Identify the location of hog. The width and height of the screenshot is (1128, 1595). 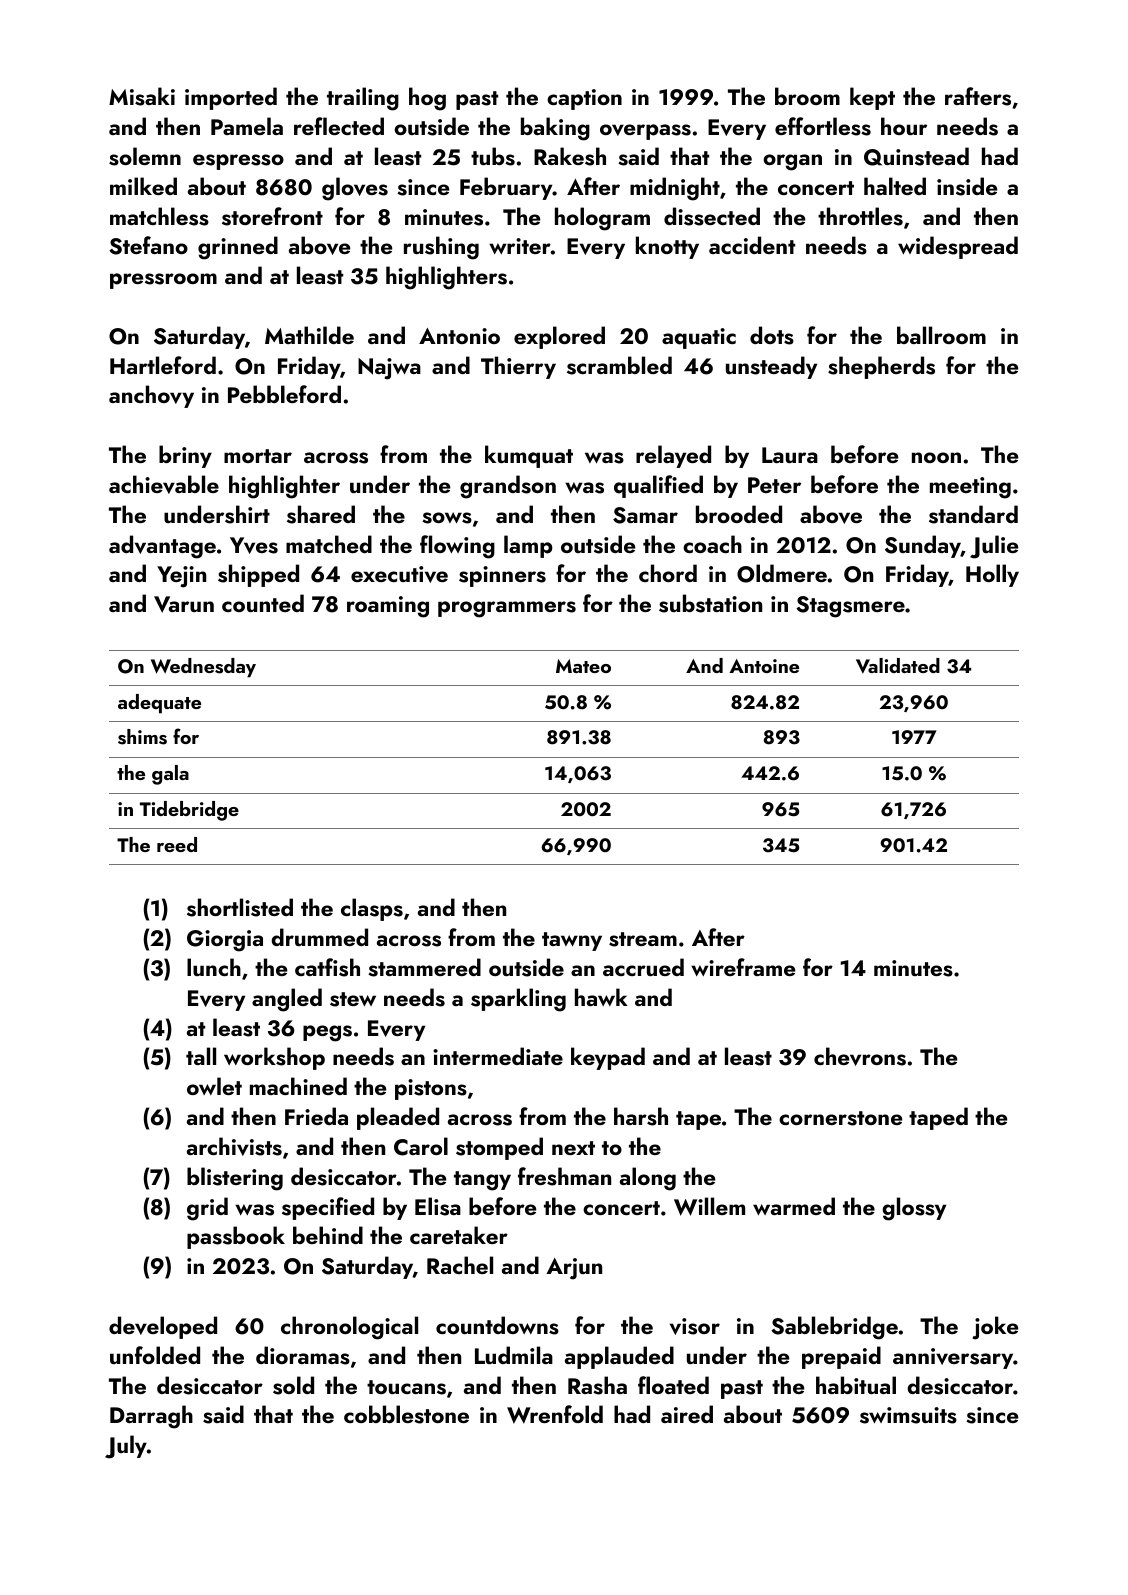
(427, 99).
